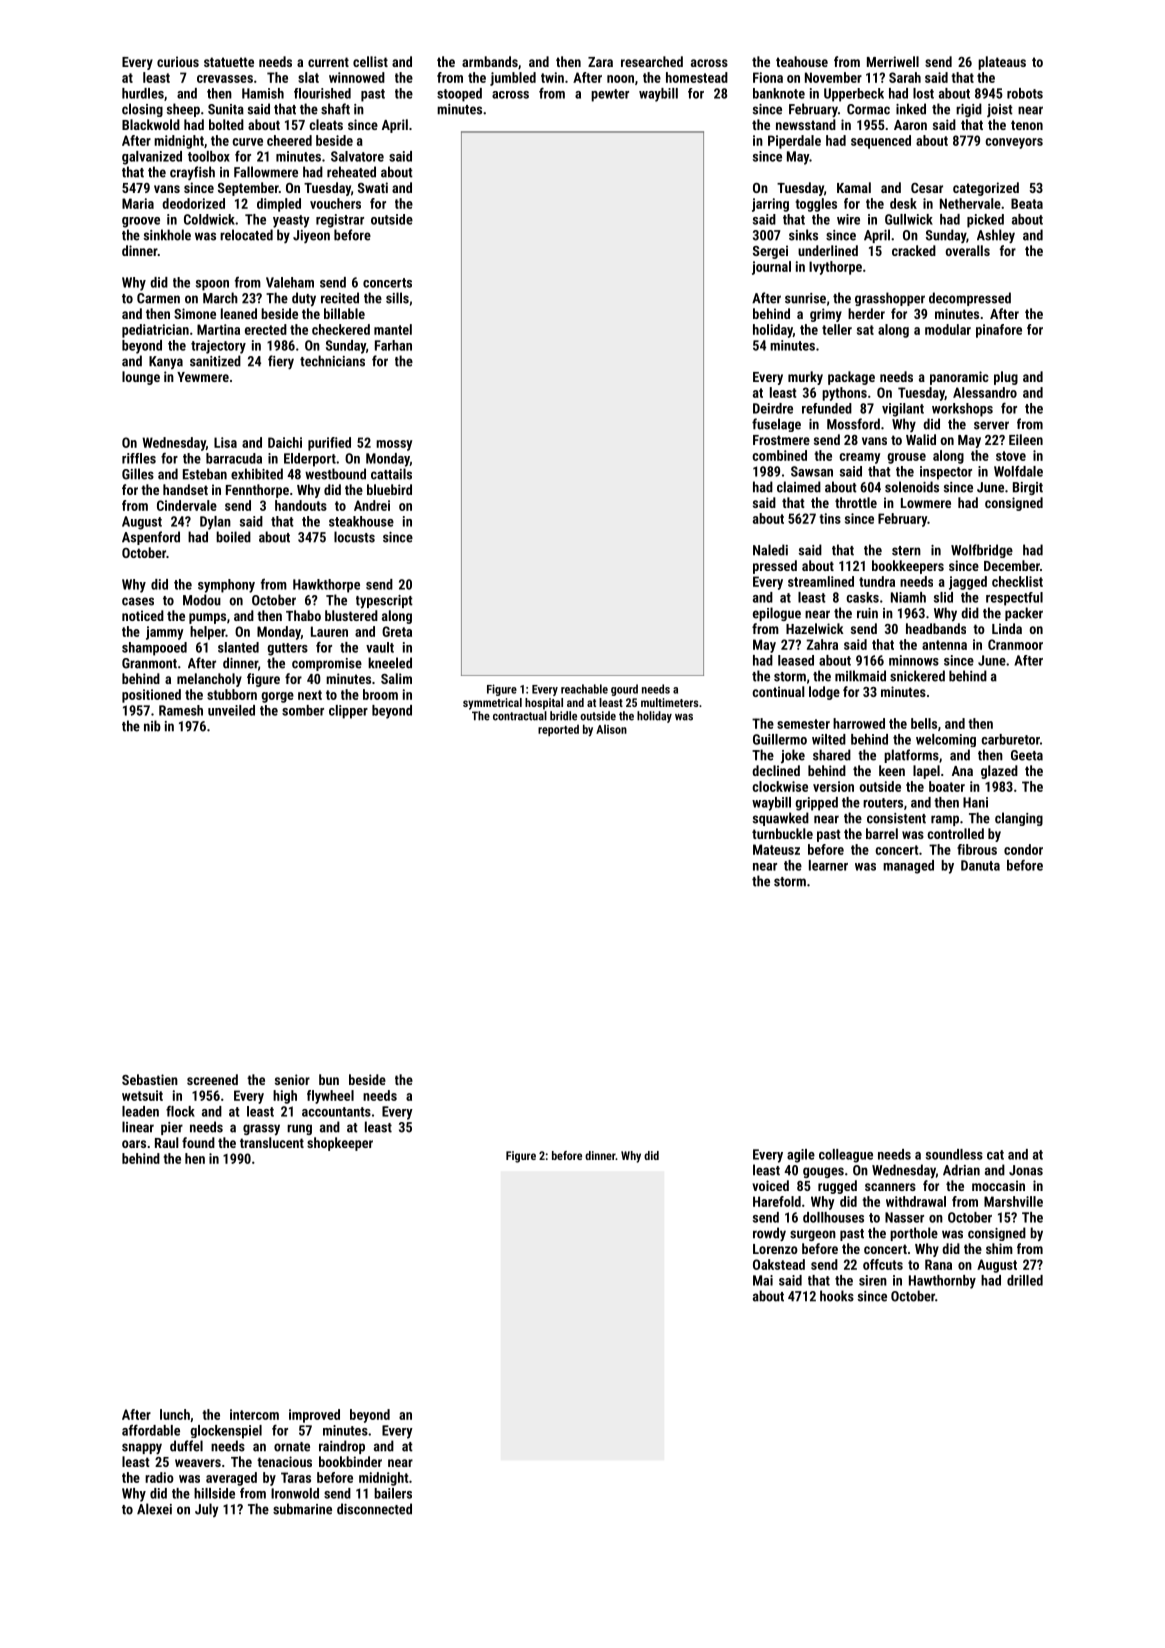  Describe the element at coordinates (802, 61) in the image. I see `teahouse` at that location.
